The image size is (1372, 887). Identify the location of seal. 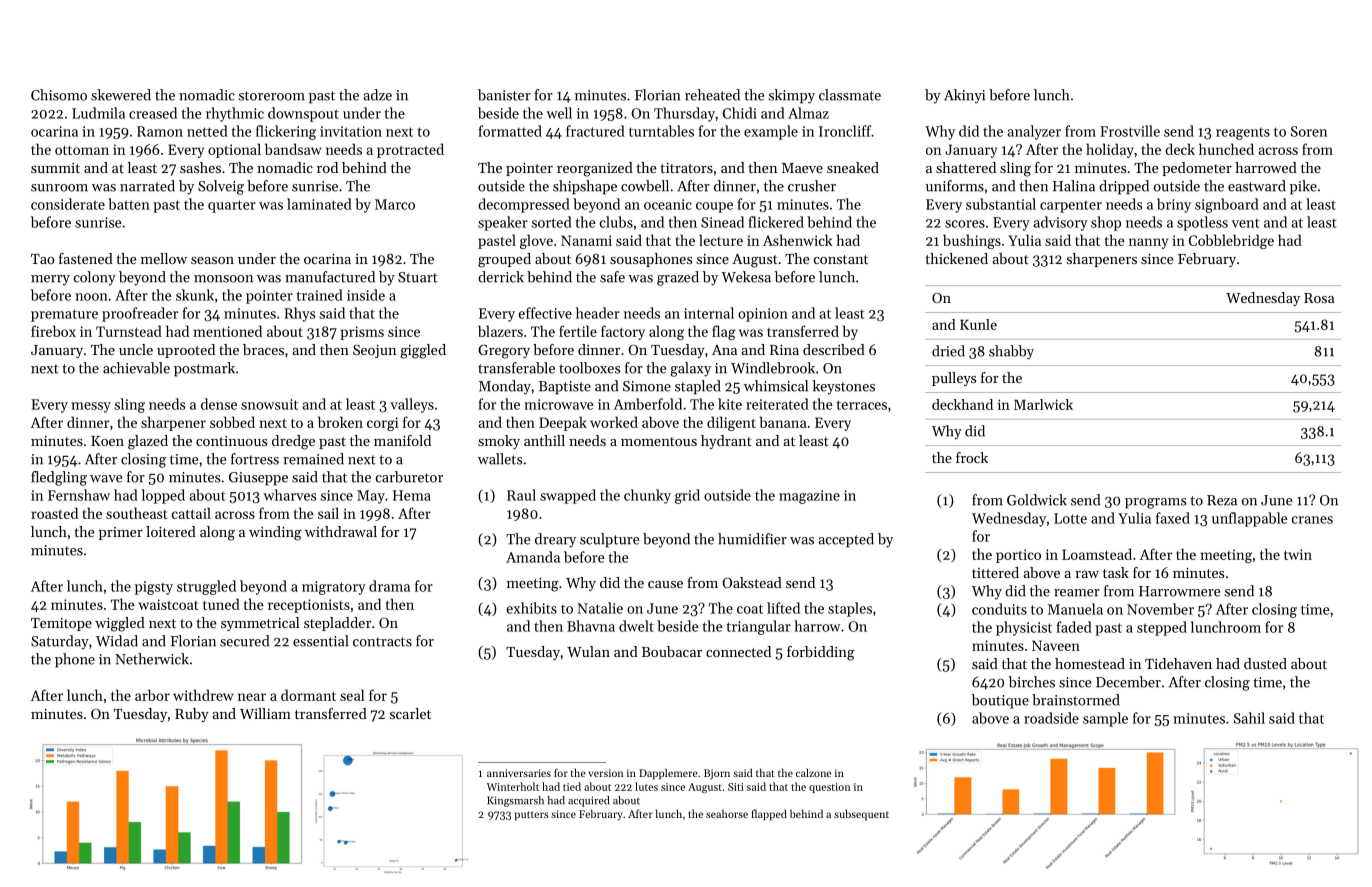
(352, 695).
